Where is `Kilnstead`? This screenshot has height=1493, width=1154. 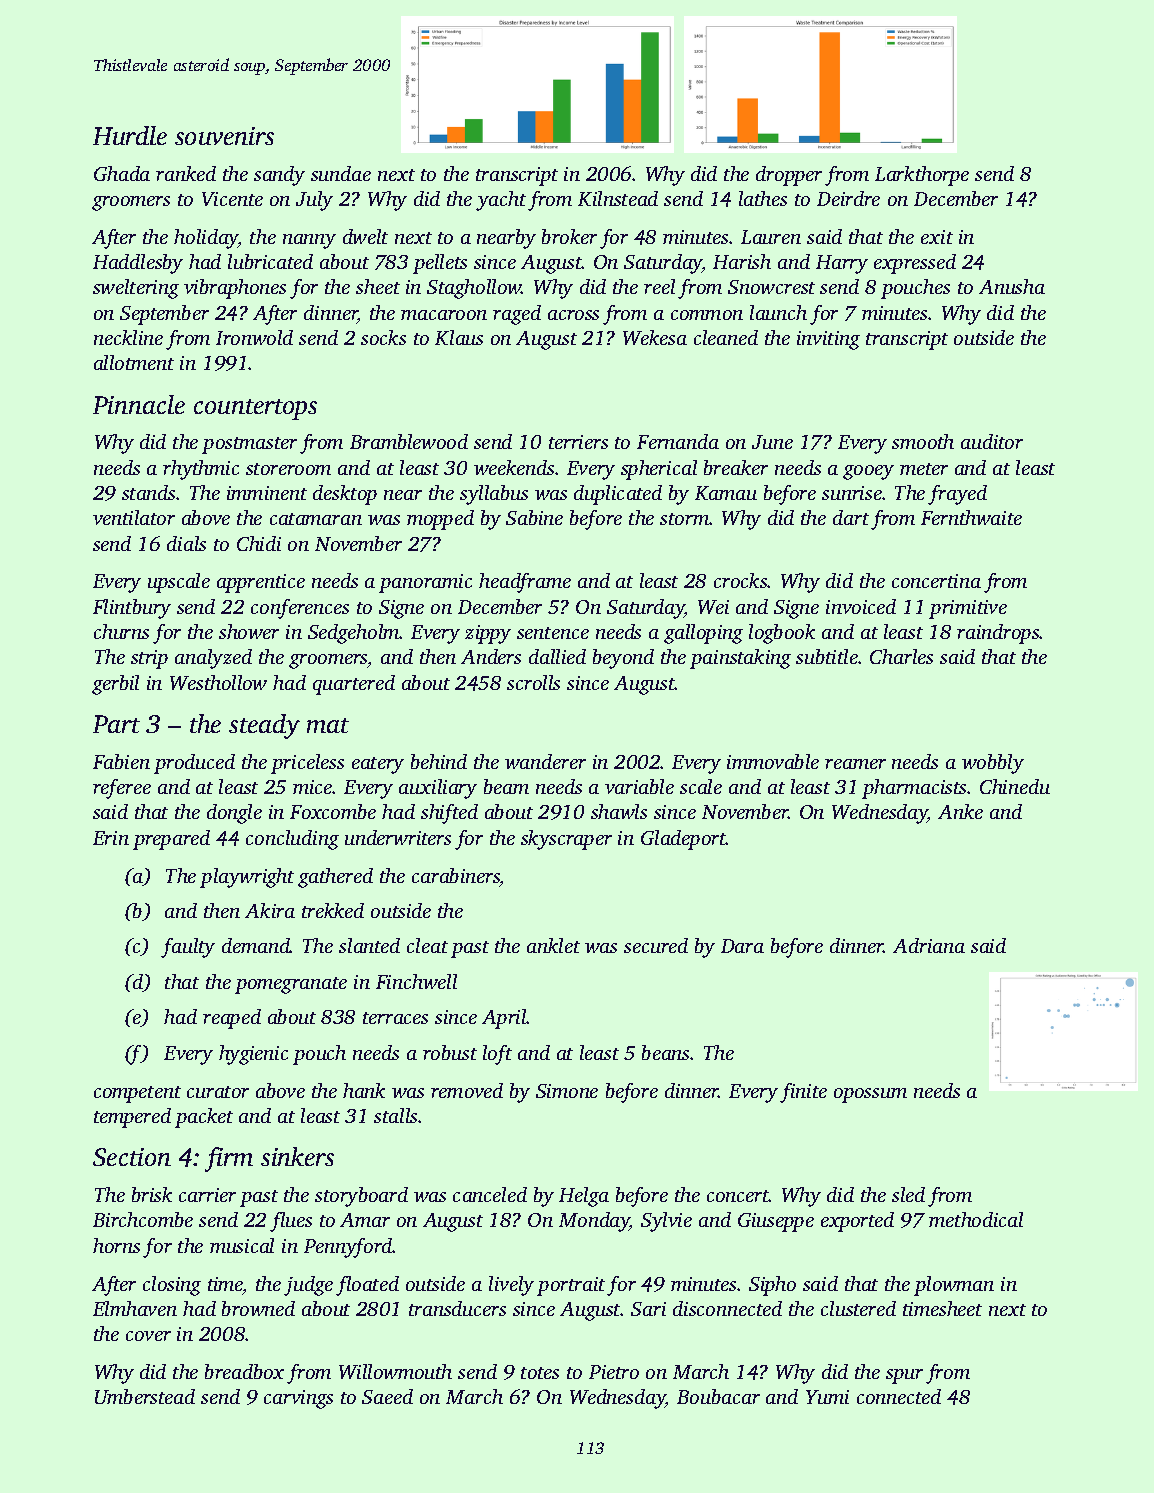 Kilnstead is located at coordinates (618, 198).
